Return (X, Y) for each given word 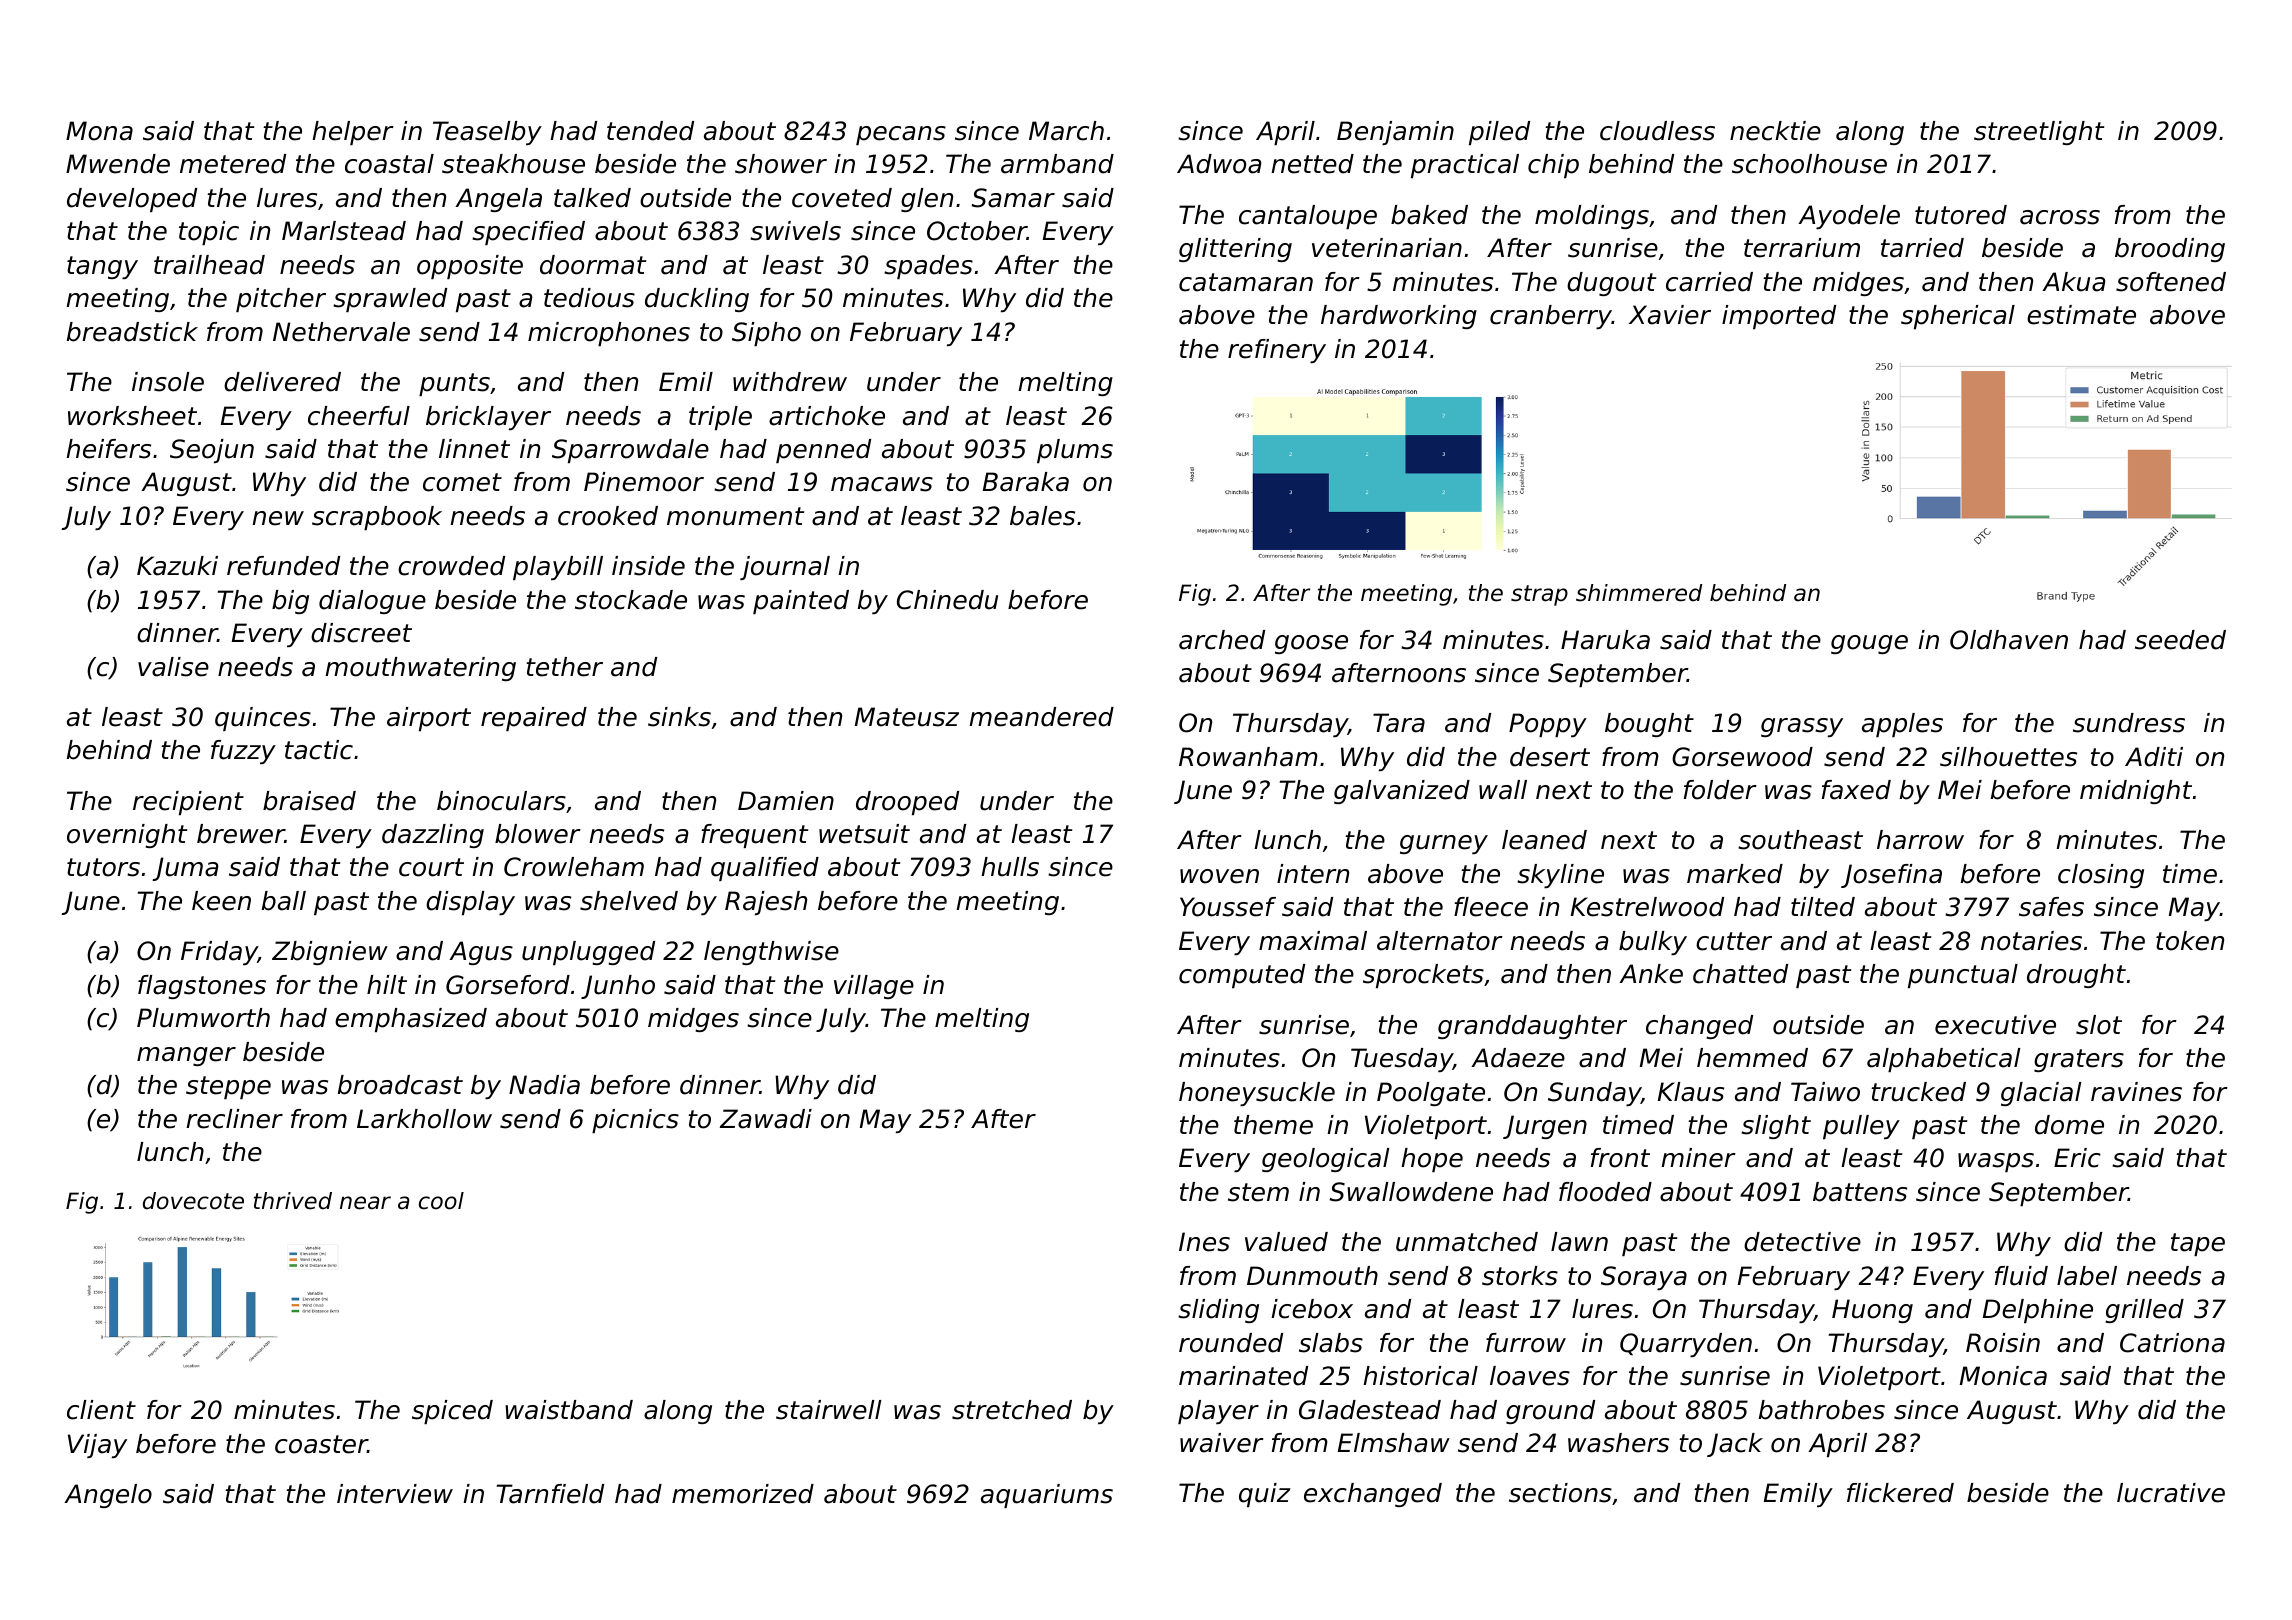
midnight (2136, 792)
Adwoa (1219, 164)
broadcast (400, 1085)
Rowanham (1248, 757)
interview (395, 1494)
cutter (1734, 941)
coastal (389, 164)
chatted (1740, 974)
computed (1242, 976)
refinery (1277, 351)
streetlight (2039, 133)
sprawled (390, 300)
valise (173, 667)
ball (284, 901)
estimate (2081, 315)
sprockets (1423, 976)
